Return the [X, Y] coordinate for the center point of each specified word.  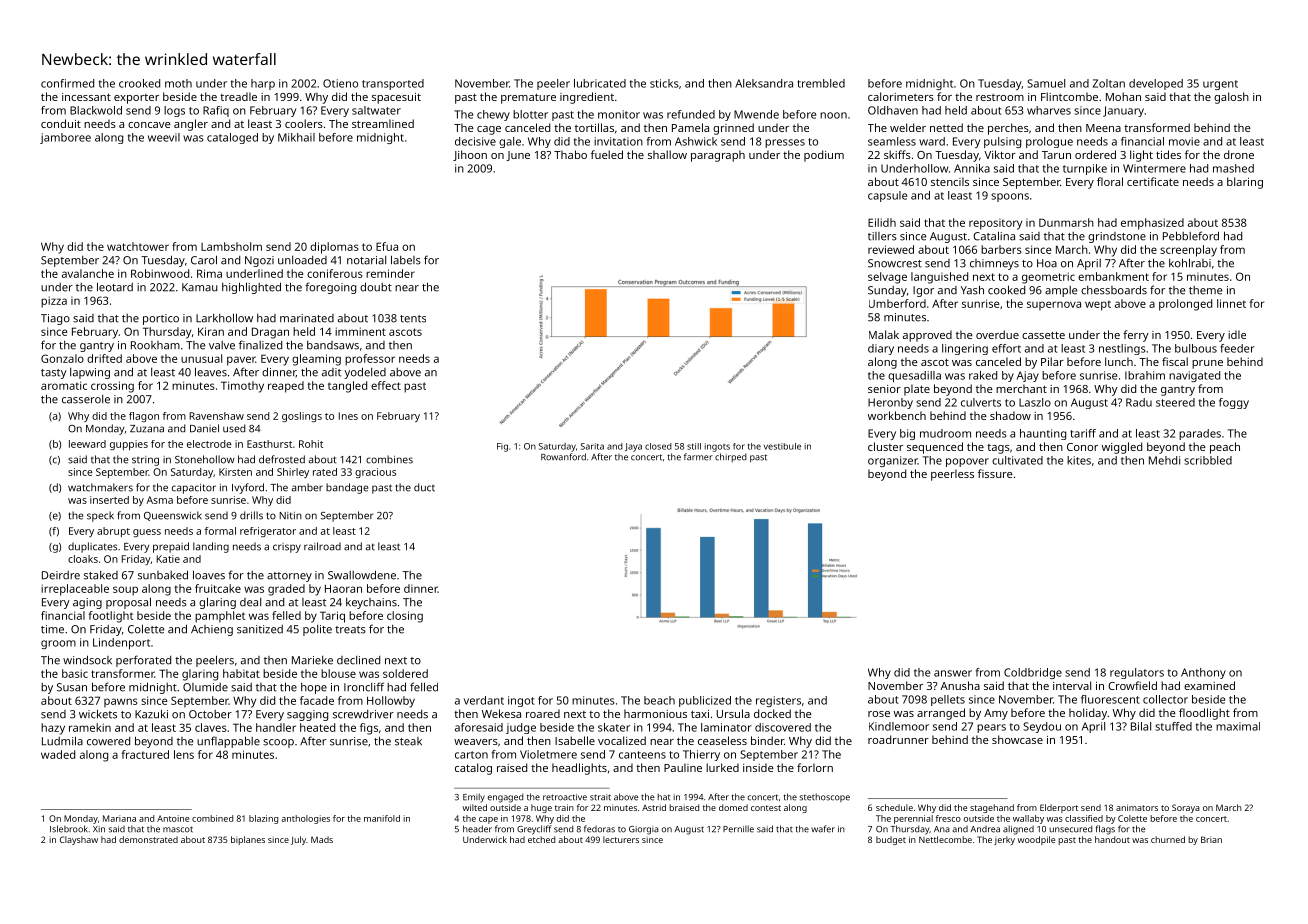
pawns [121, 702]
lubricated [600, 83]
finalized [260, 345]
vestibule [782, 446]
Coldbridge [1033, 673]
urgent [1220, 85]
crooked [139, 83]
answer [953, 673]
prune [1207, 364]
